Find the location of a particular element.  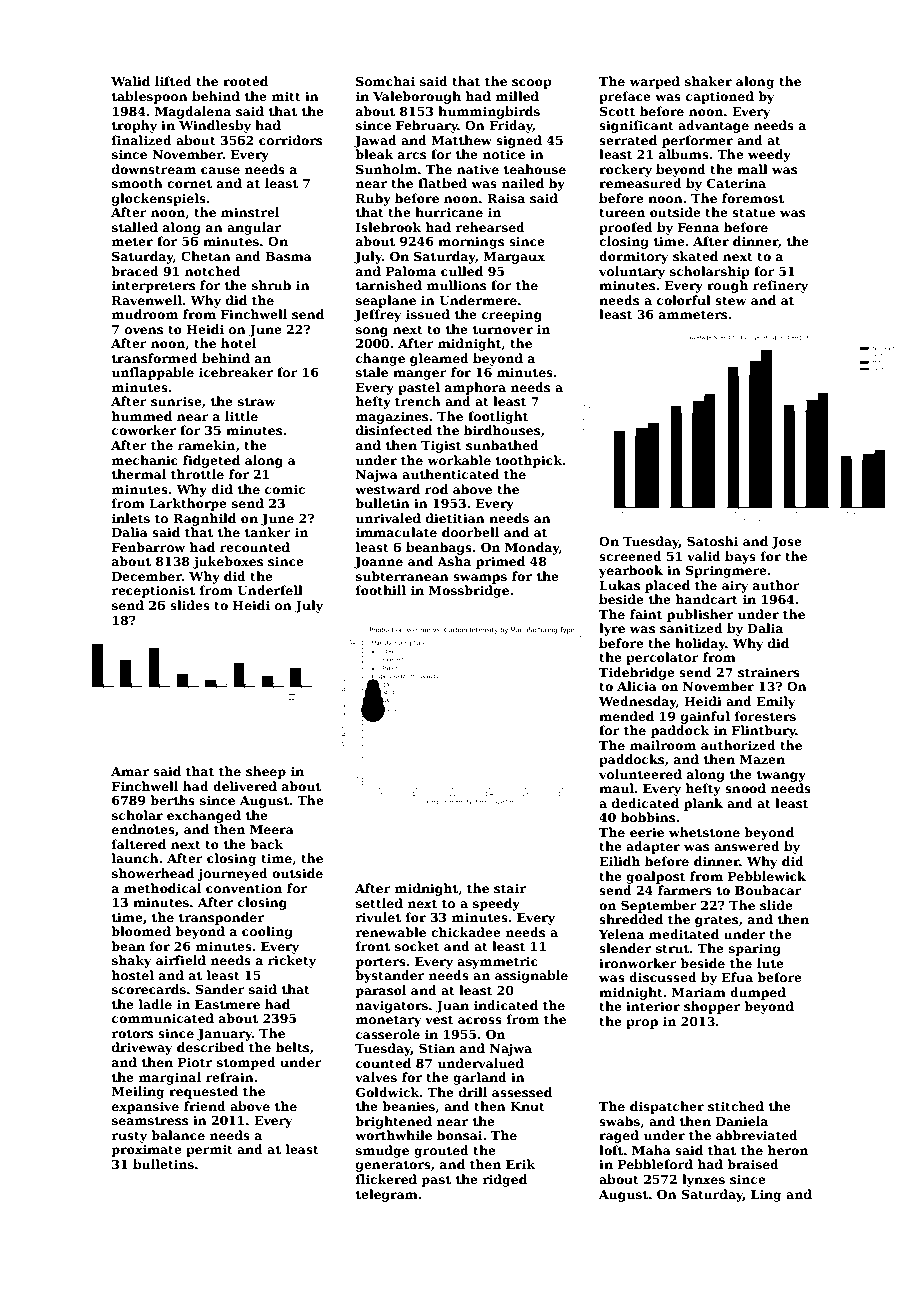

Knut is located at coordinates (527, 1106).
